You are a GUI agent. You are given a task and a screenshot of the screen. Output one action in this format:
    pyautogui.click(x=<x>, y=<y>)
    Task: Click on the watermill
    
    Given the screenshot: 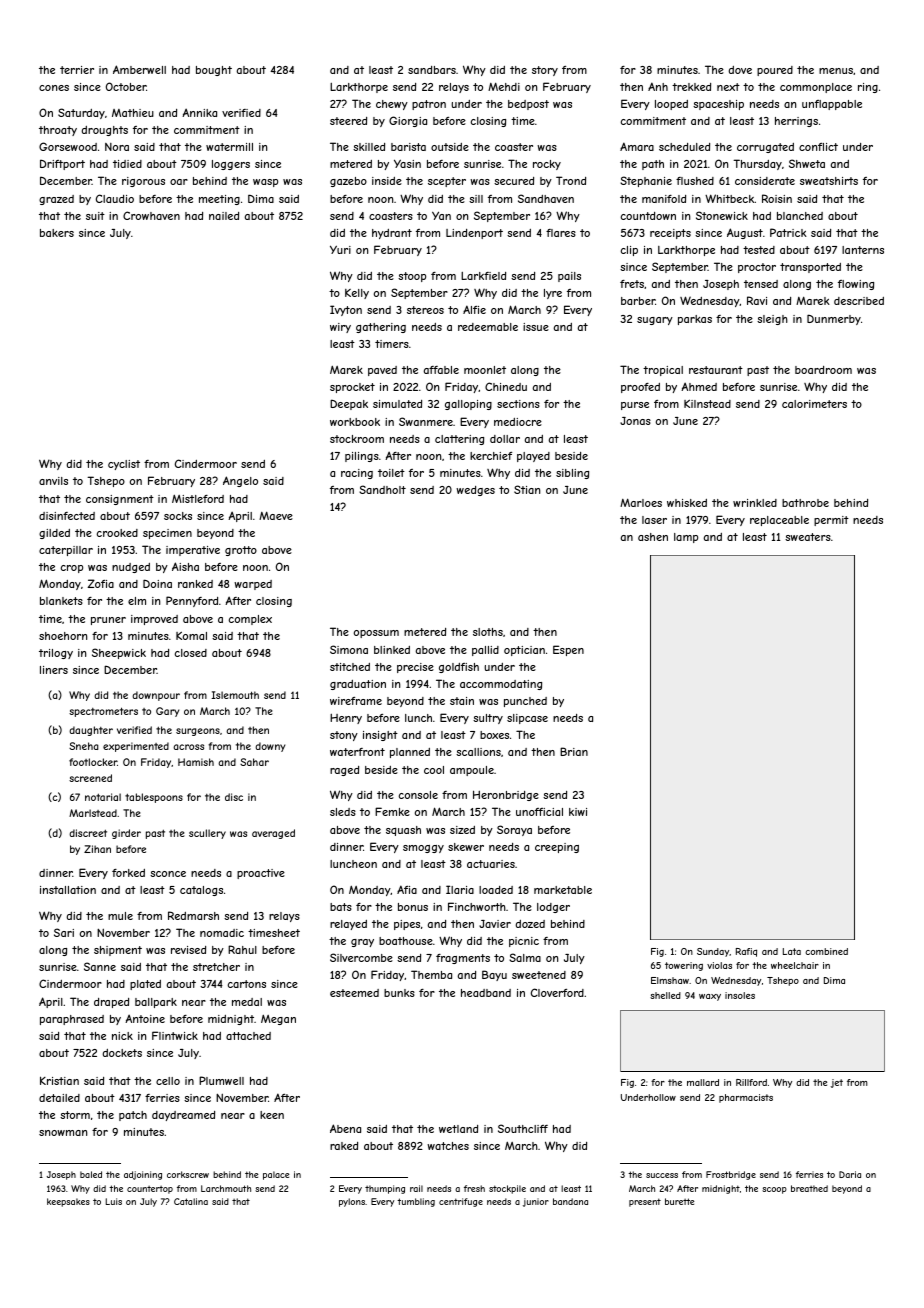 What is the action you would take?
    pyautogui.click(x=229, y=147)
